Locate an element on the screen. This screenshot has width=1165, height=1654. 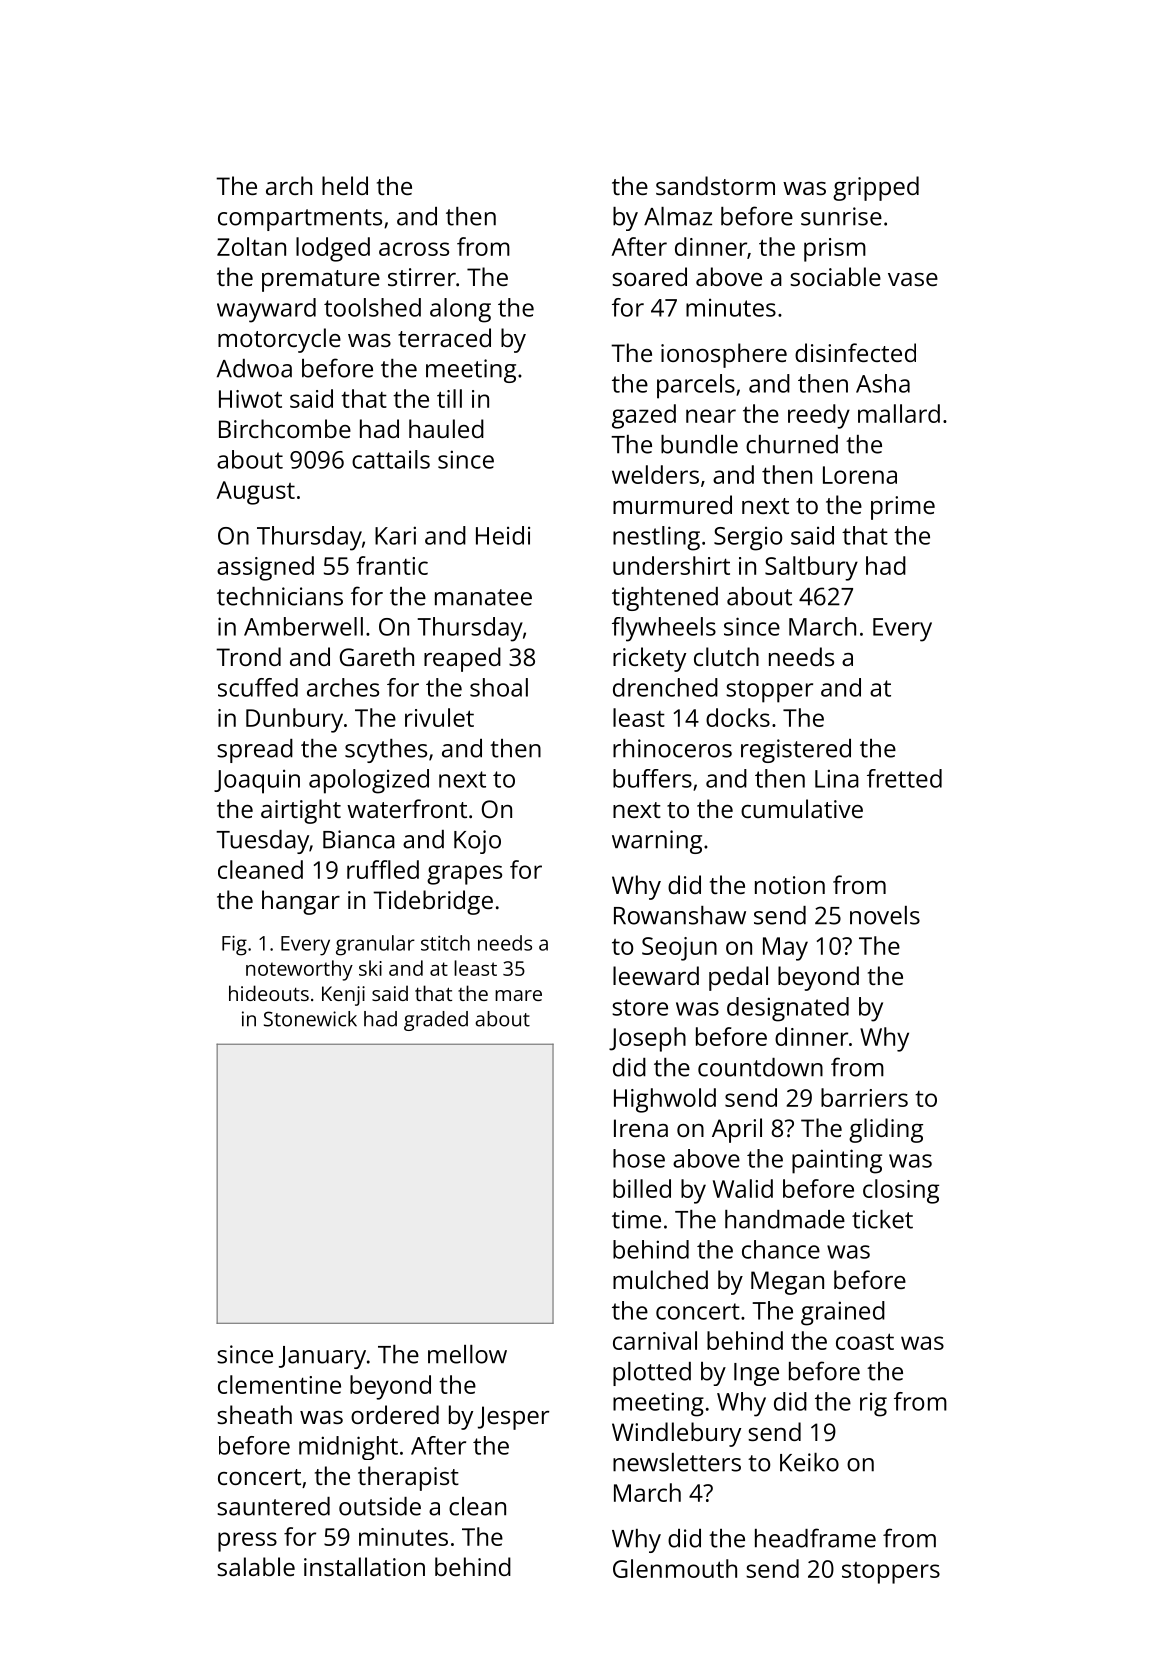
novels is located at coordinates (885, 915).
